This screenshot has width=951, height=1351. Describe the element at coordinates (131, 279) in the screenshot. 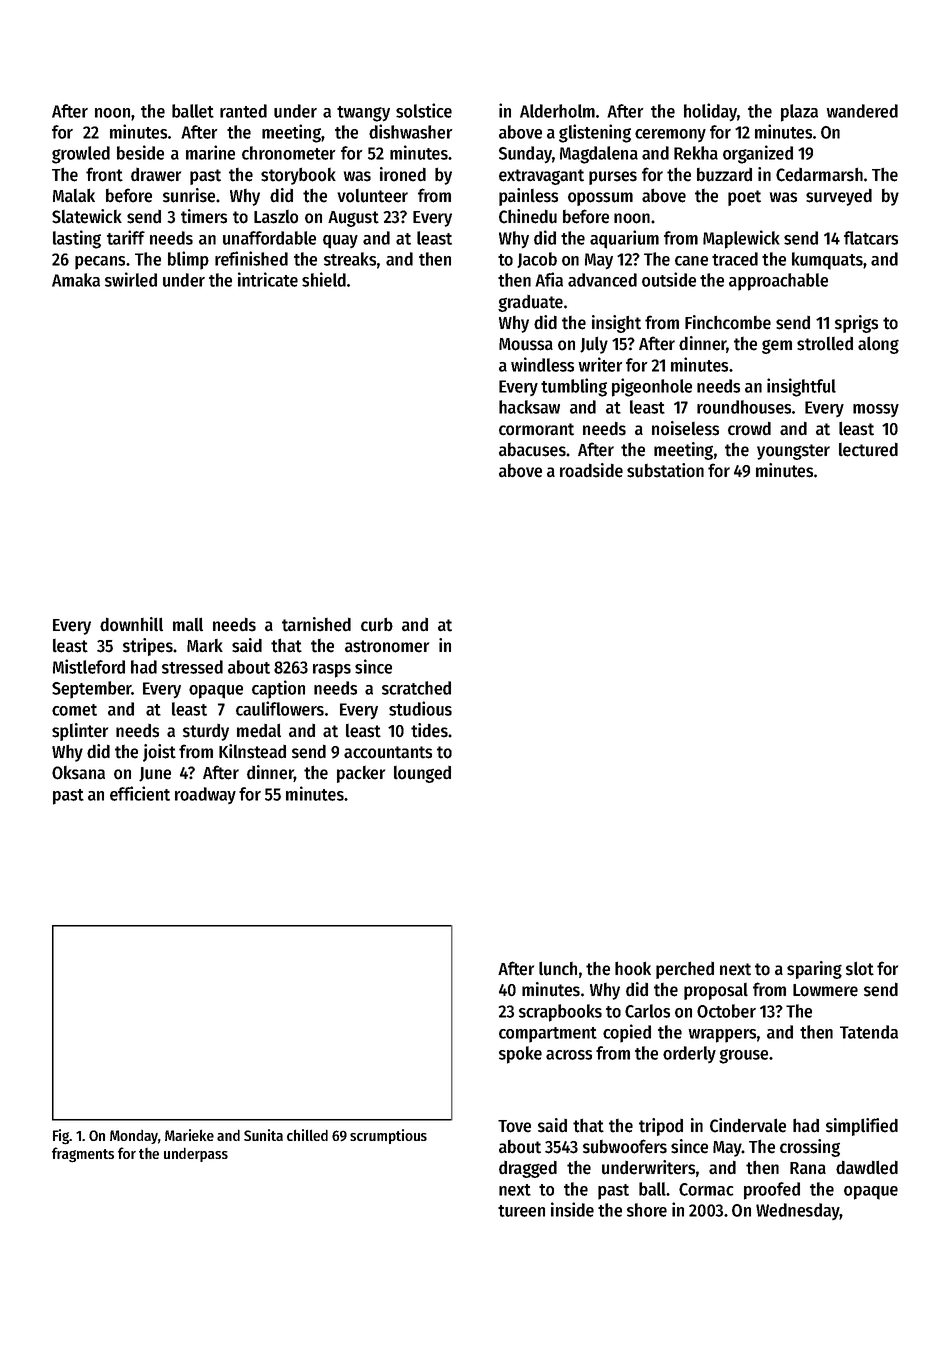

I see `swirled` at that location.
